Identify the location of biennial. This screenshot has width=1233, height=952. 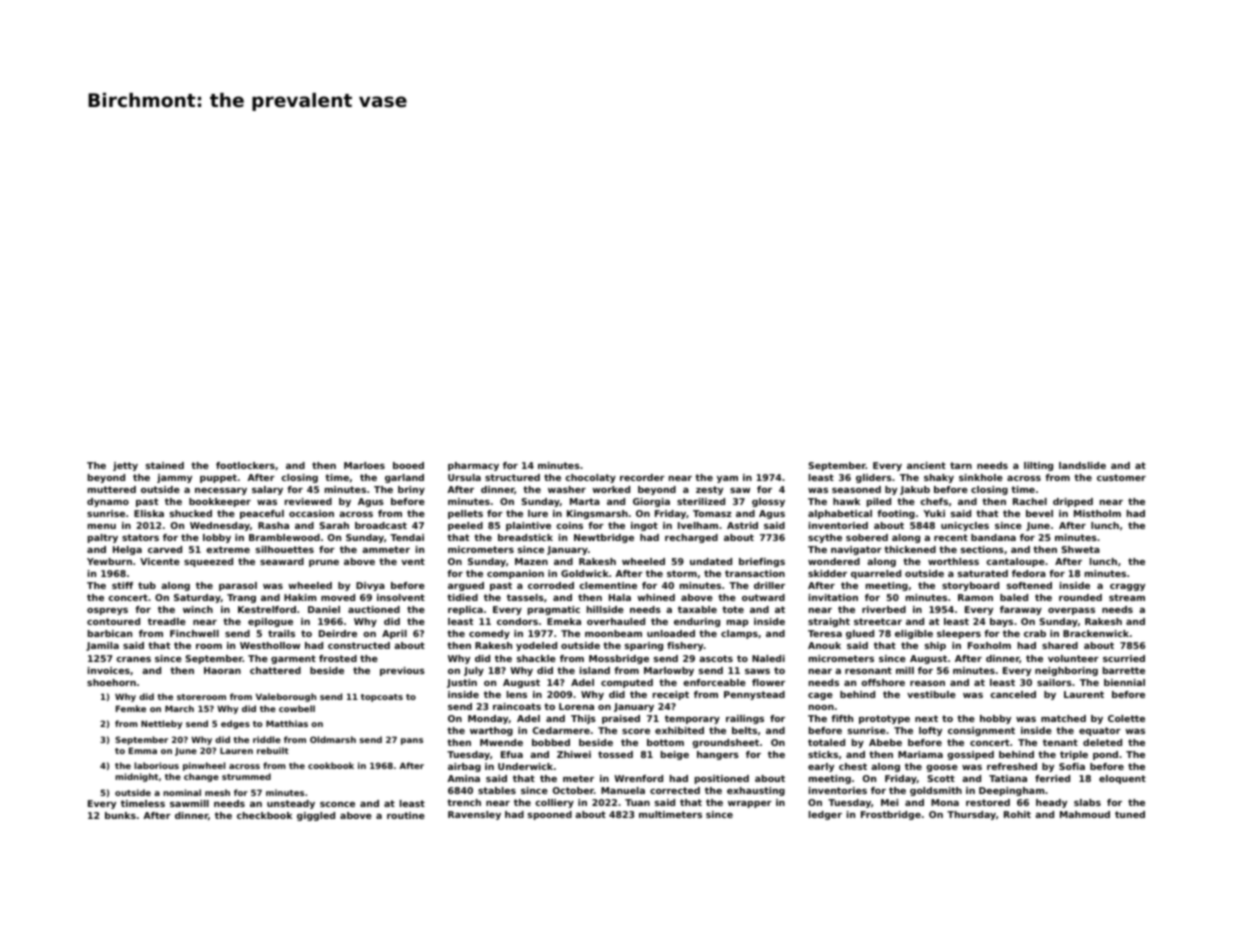
(1124, 682).
